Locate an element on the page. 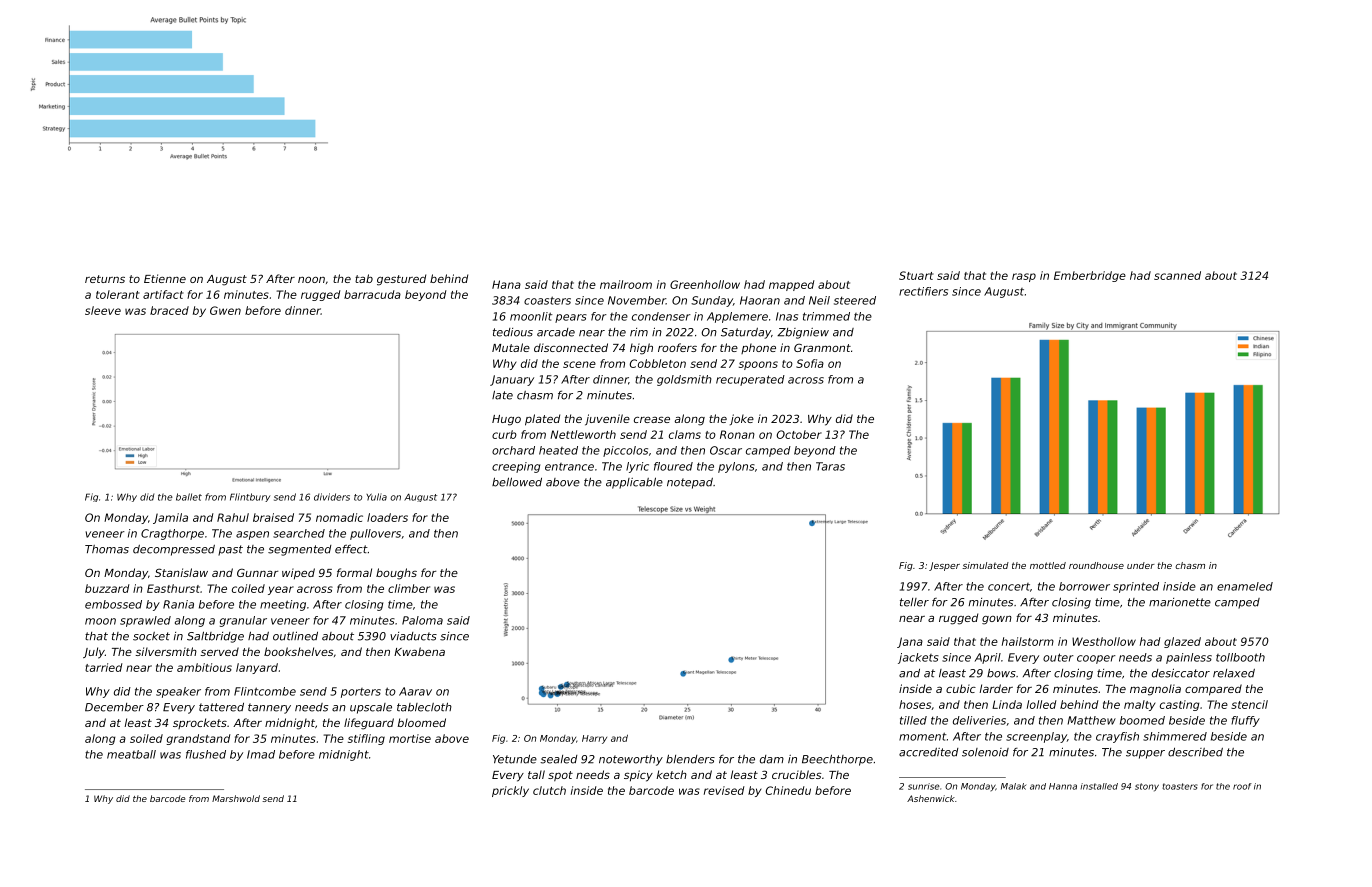 The width and height of the page is (1372, 887). spicy is located at coordinates (638, 776).
